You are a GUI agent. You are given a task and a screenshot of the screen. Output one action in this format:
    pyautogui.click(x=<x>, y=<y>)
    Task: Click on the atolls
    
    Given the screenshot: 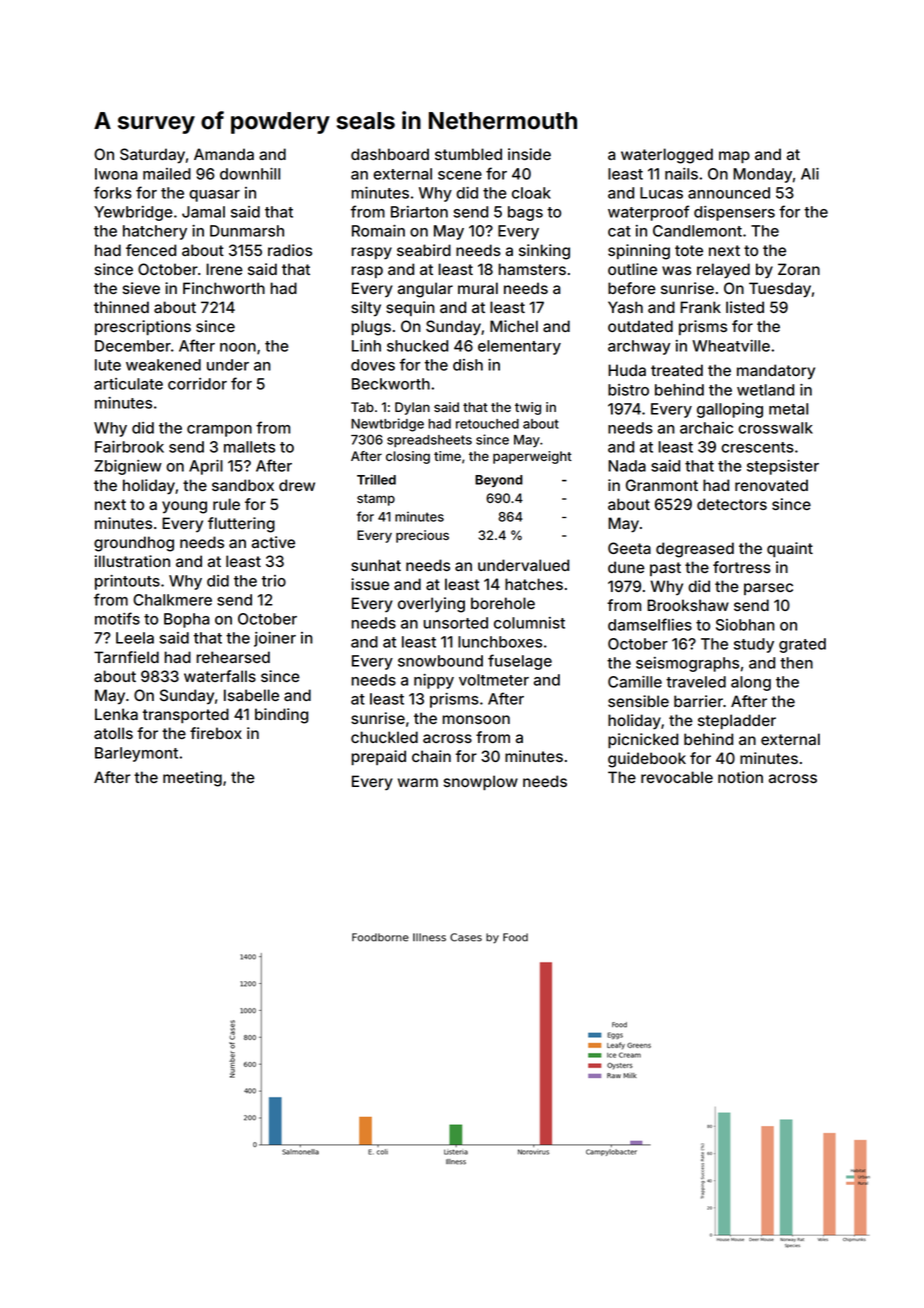 What is the action you would take?
    pyautogui.click(x=113, y=733)
